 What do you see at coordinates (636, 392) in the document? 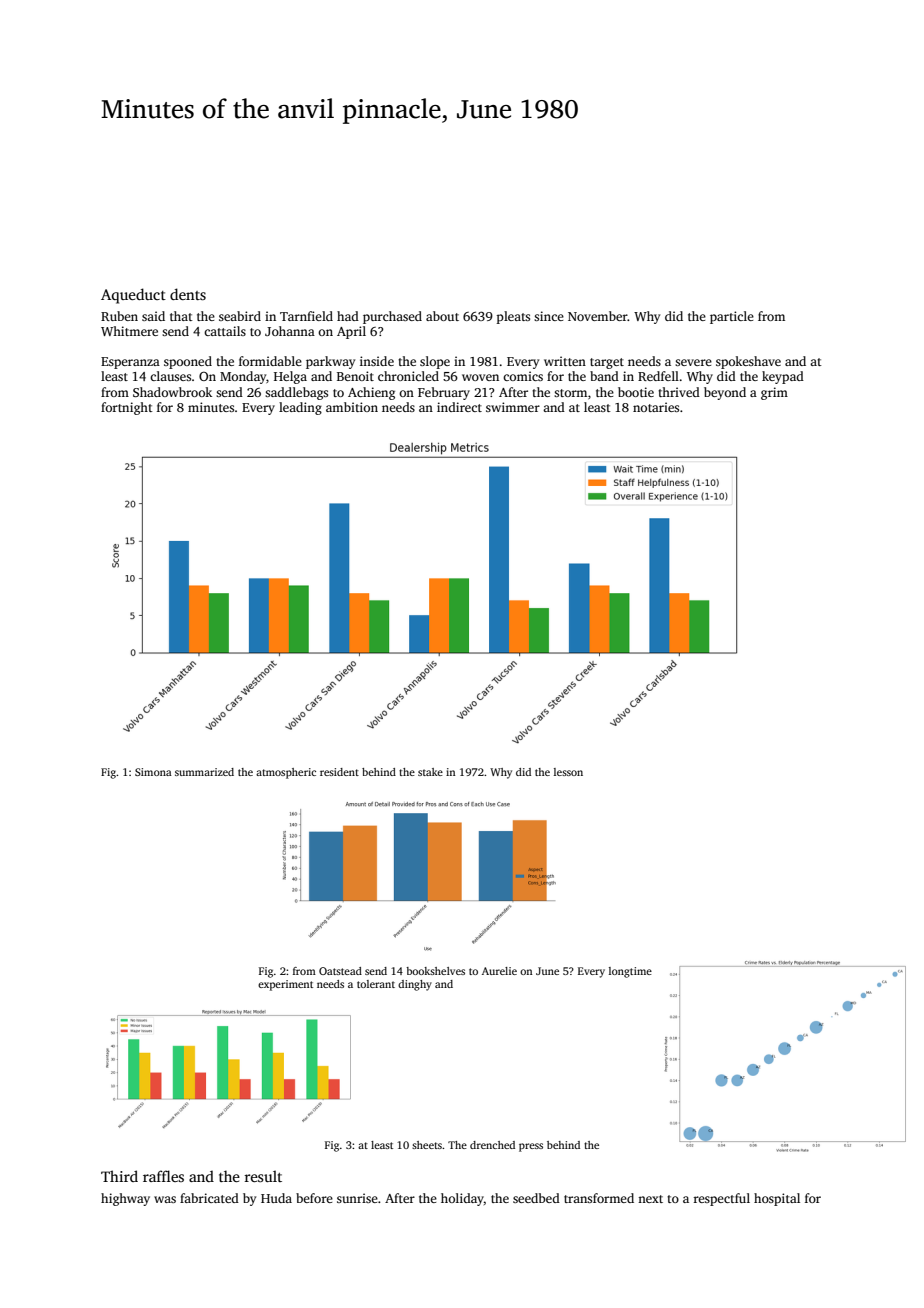
I see `bootie` at bounding box center [636, 392].
